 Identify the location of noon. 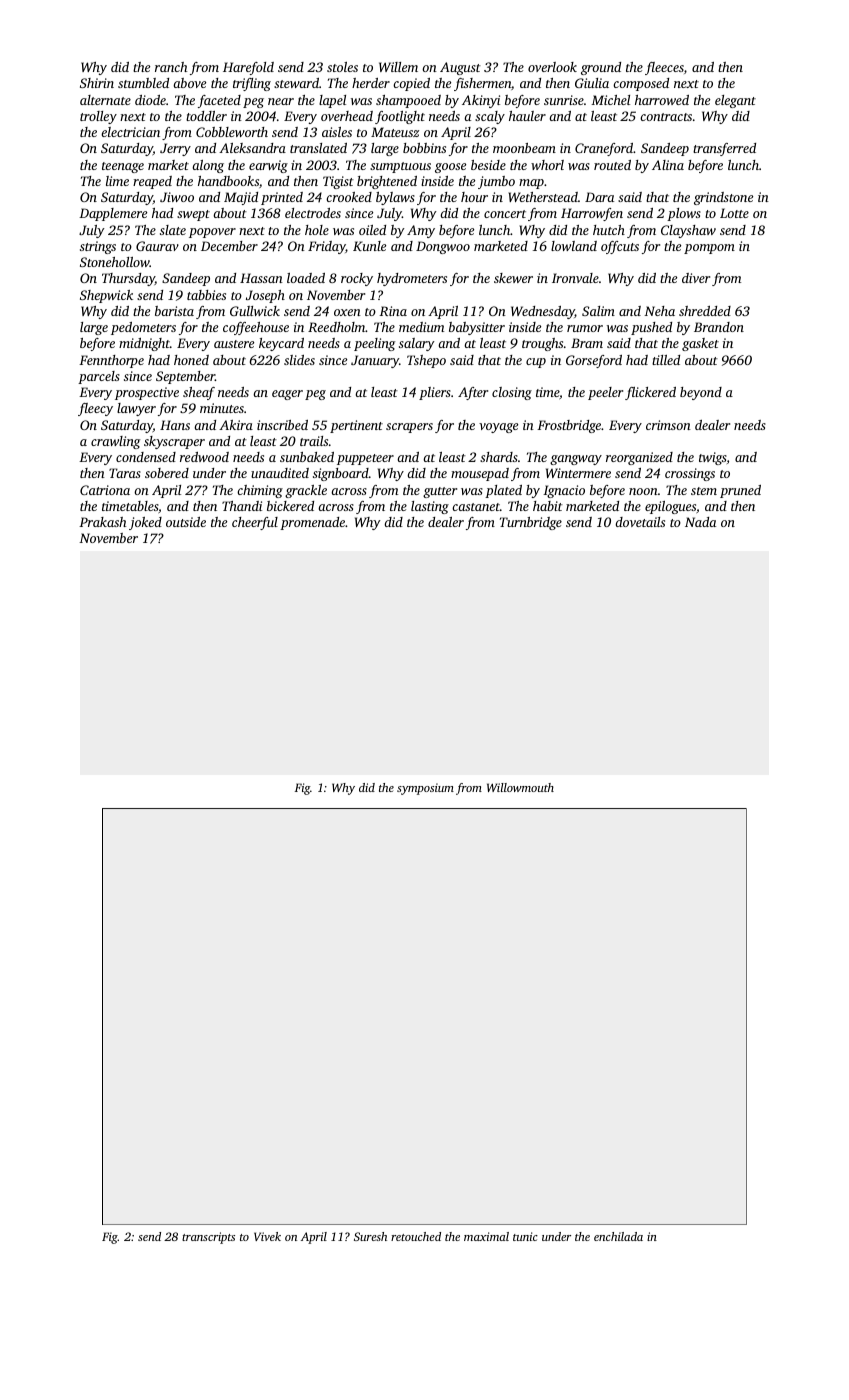
(643, 491).
